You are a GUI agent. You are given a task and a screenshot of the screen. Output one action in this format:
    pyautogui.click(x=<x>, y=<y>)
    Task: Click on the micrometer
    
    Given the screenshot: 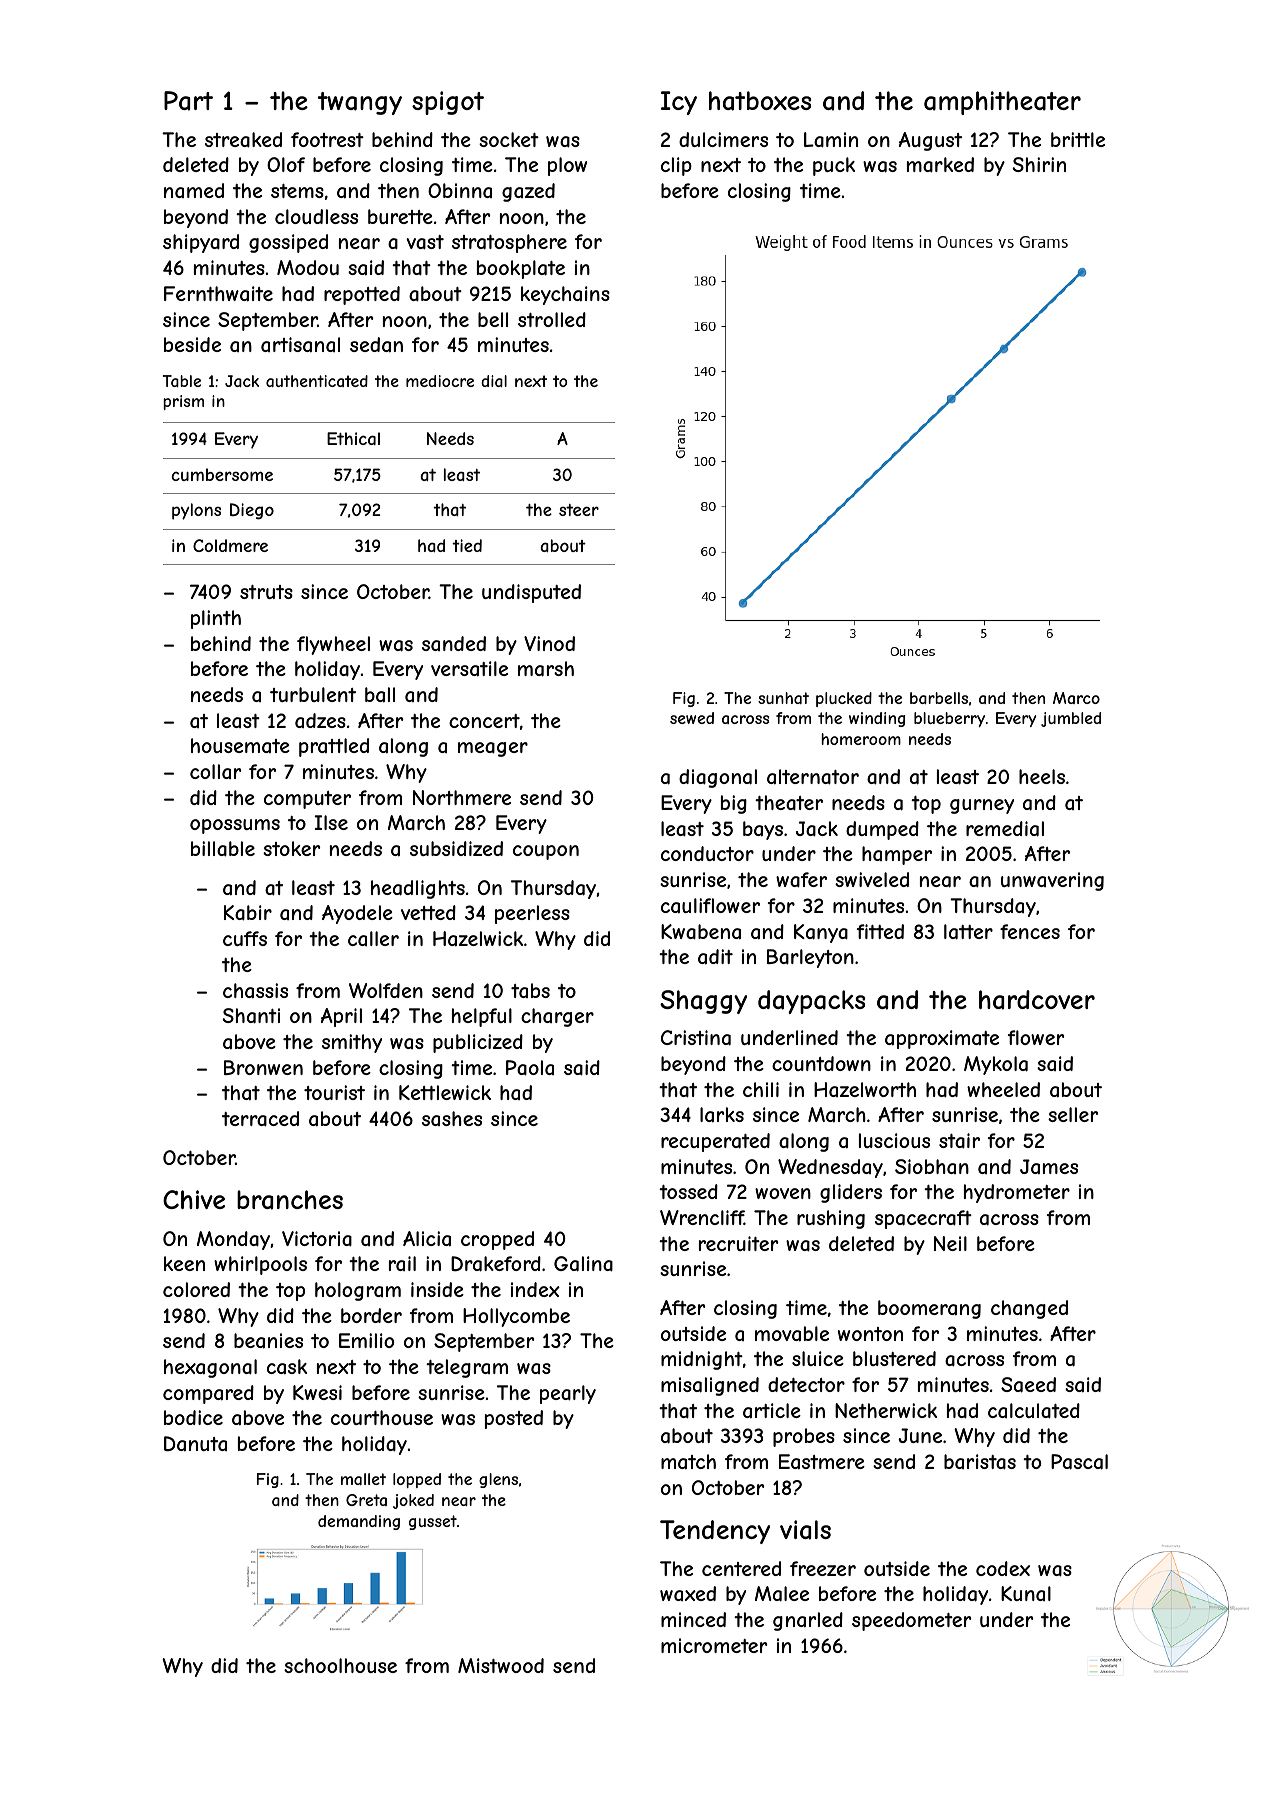 What is the action you would take?
    pyautogui.click(x=714, y=1645)
